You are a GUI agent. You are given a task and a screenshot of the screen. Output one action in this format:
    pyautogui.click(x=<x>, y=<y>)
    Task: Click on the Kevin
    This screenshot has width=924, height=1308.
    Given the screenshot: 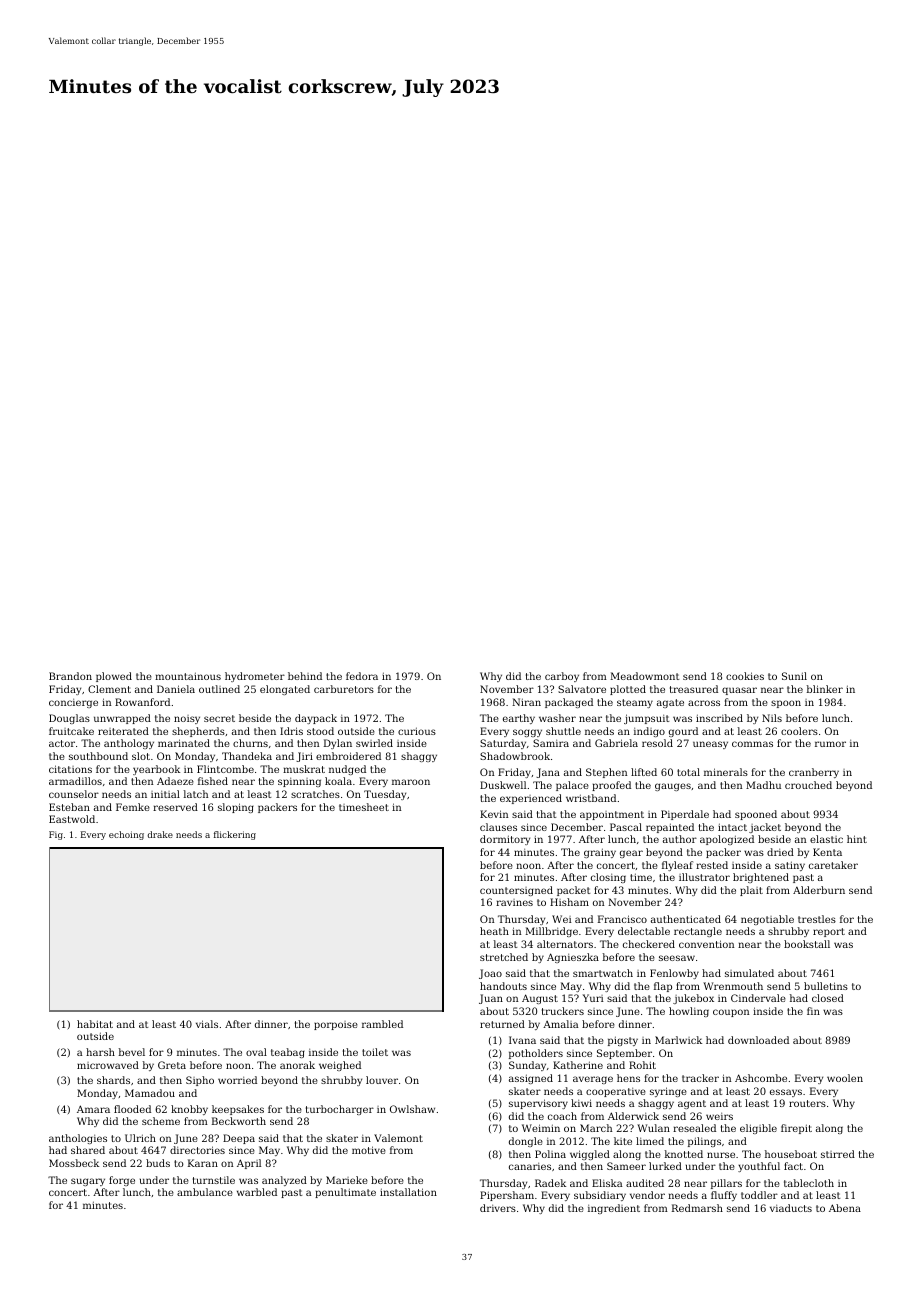 What is the action you would take?
    pyautogui.click(x=494, y=814)
